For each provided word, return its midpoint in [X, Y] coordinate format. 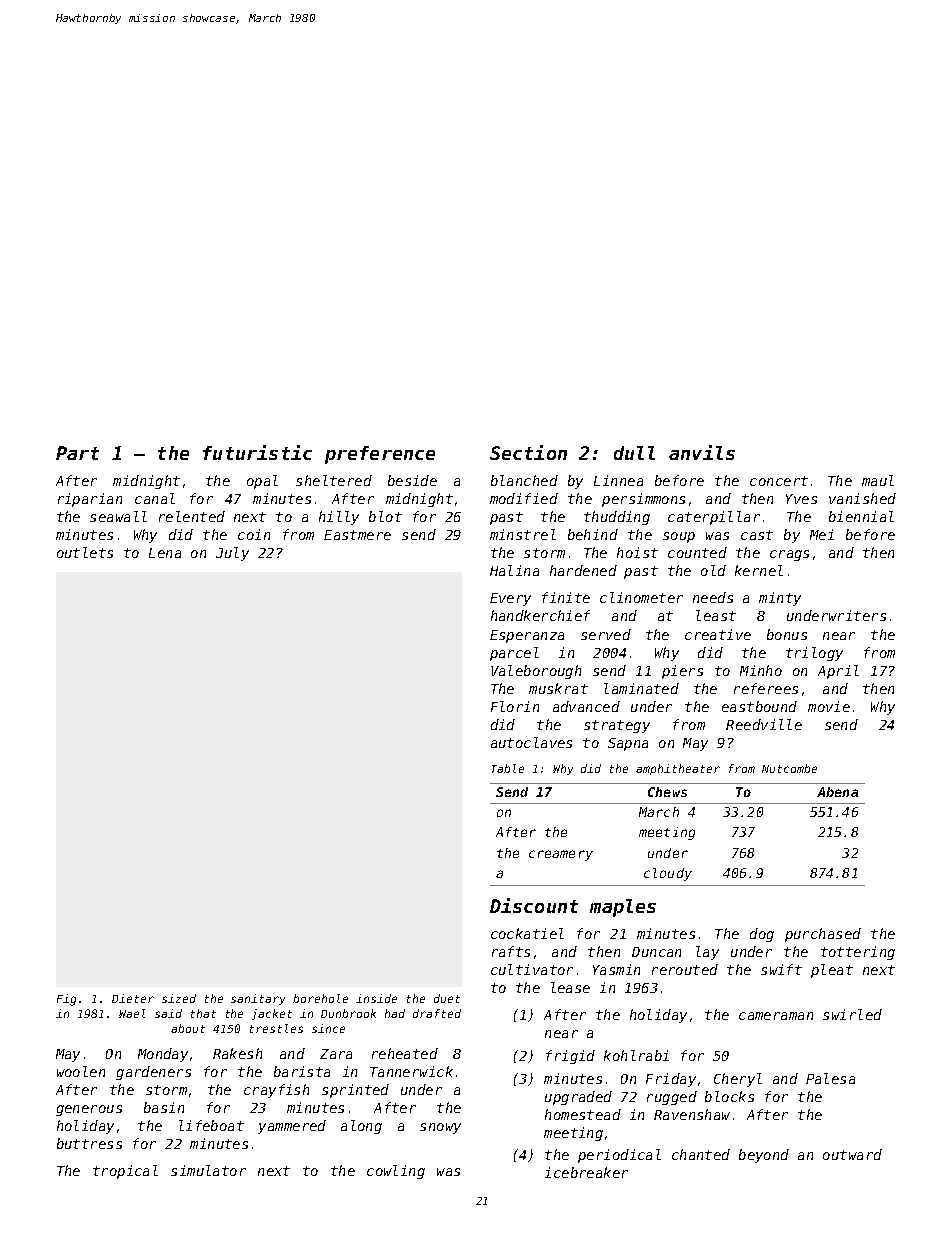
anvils [702, 452]
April [838, 672]
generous [89, 1110]
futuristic [257, 452]
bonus [787, 634]
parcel [514, 654]
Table [508, 768]
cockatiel [527, 933]
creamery [561, 855]
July [232, 554]
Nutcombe [789, 768]
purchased [823, 935]
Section [528, 452]
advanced [586, 706]
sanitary [258, 999]
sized [179, 998]
